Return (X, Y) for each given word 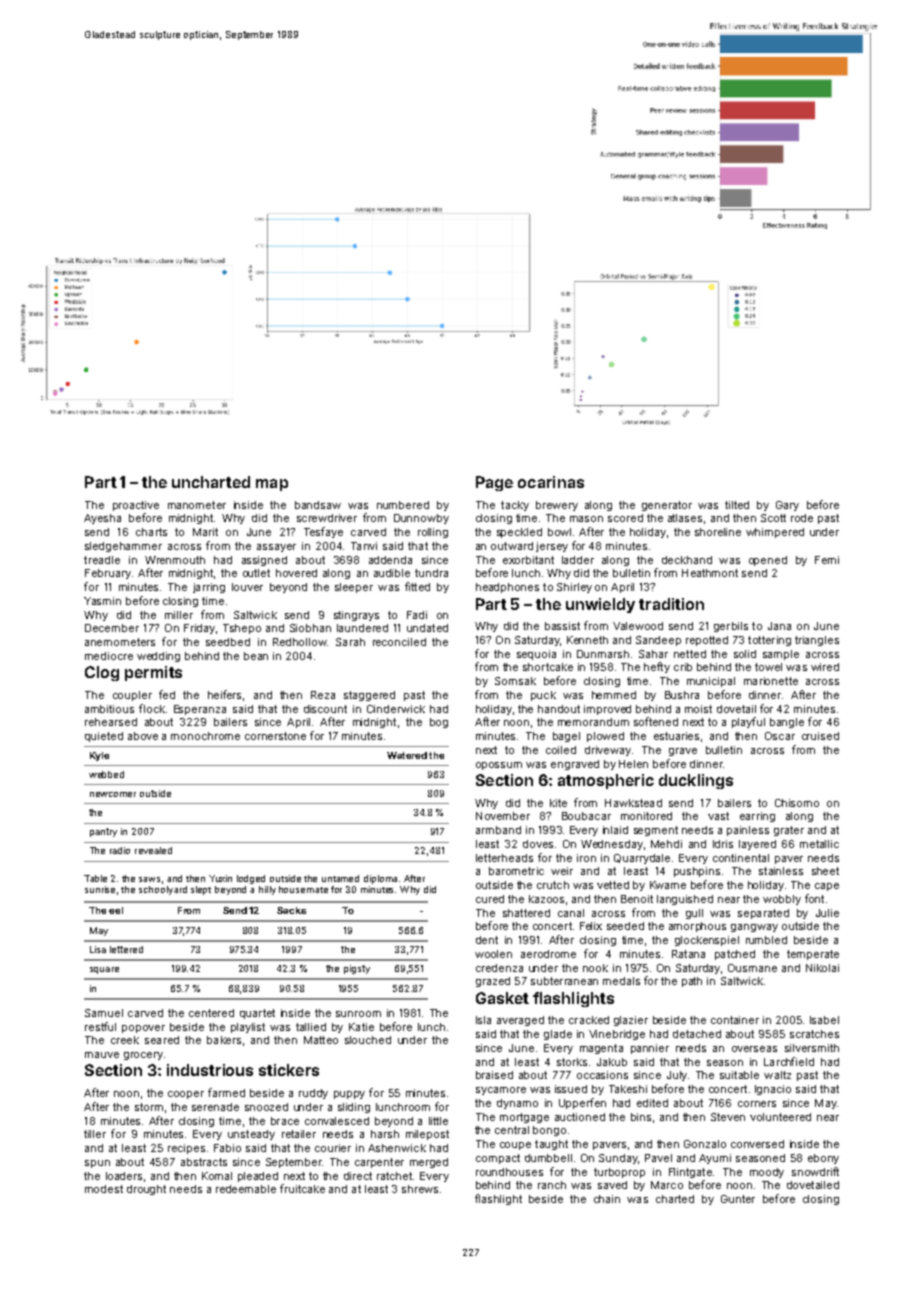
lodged (251, 879)
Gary (787, 506)
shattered (526, 913)
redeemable (246, 1189)
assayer (276, 548)
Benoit (637, 899)
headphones (507, 588)
